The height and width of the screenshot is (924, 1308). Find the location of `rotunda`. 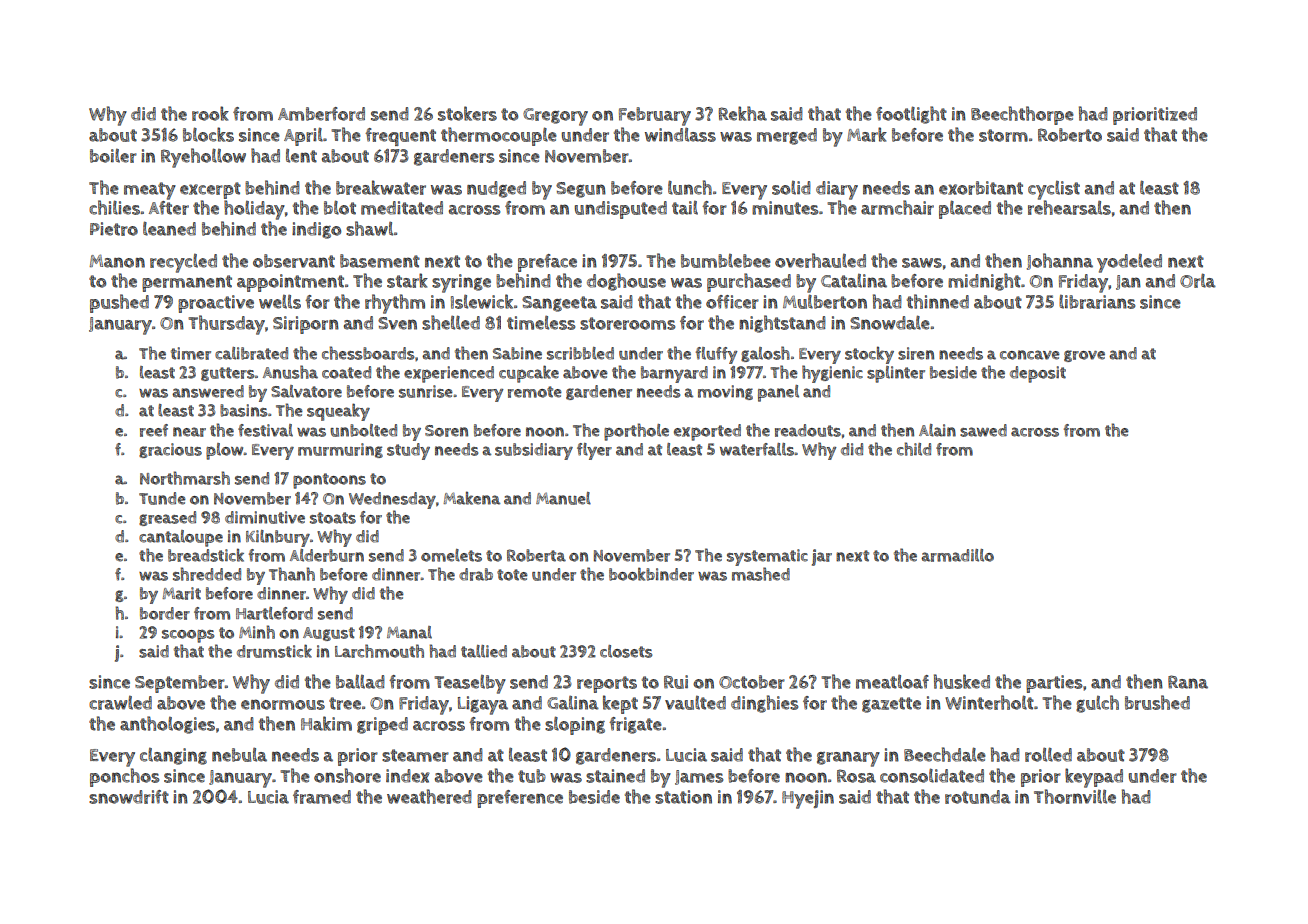

rotunda is located at coordinates (978, 797).
